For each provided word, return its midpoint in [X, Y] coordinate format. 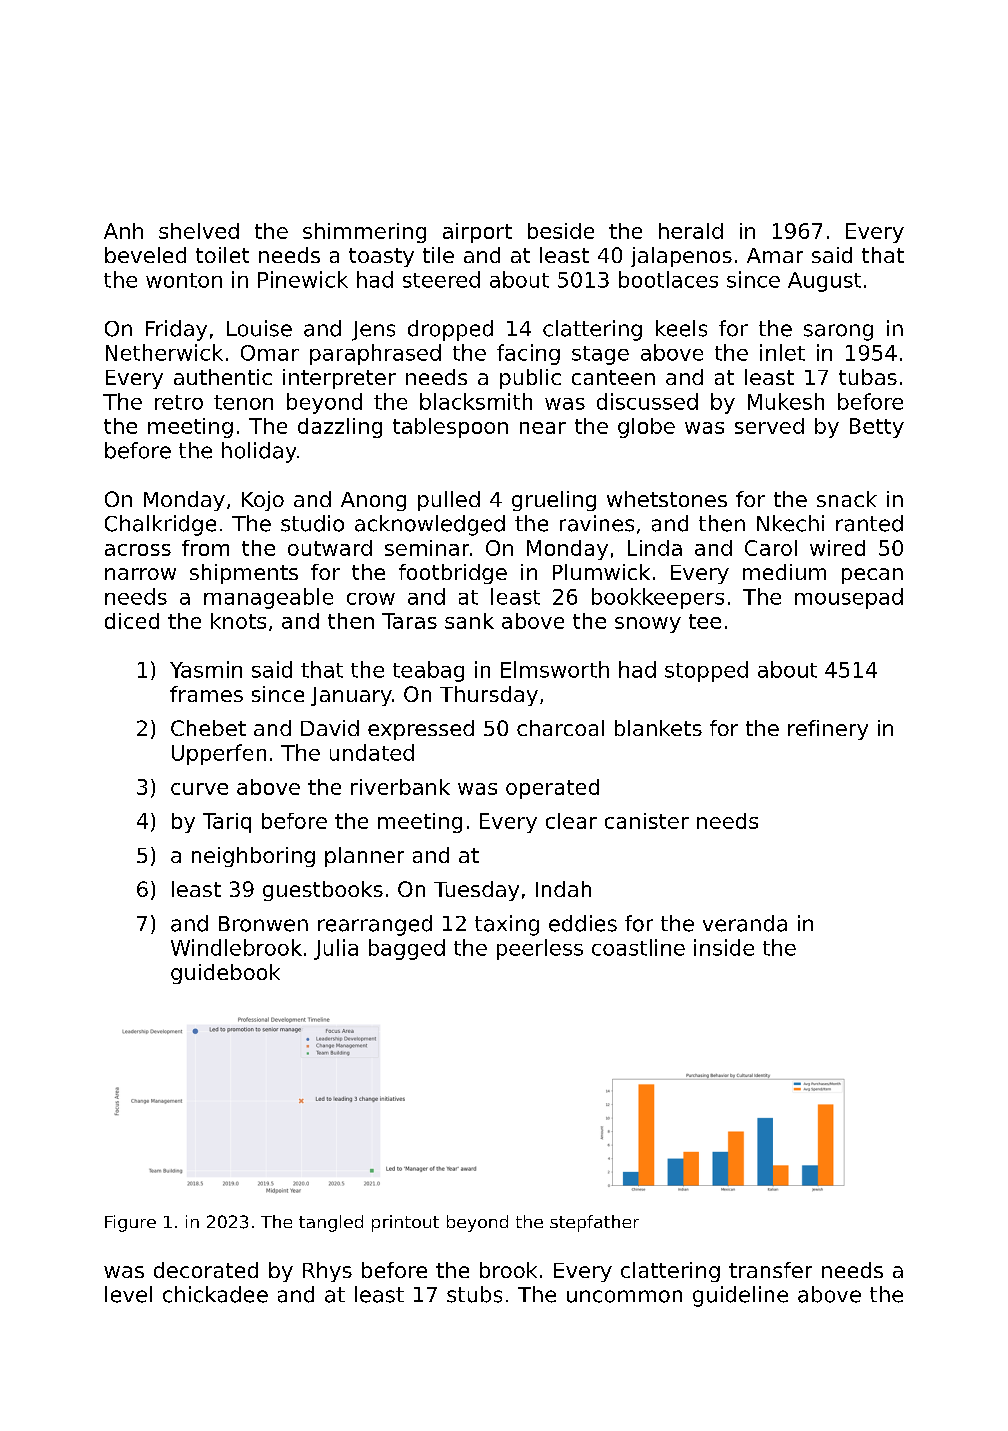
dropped [450, 330]
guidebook [225, 974]
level [128, 1294]
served [769, 426]
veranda [745, 923]
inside [724, 947]
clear [571, 821]
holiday [259, 452]
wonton [184, 280]
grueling [554, 501]
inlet [782, 352]
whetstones [667, 499]
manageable [268, 598]
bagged [407, 949]
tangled [331, 1223]
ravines [597, 523]
